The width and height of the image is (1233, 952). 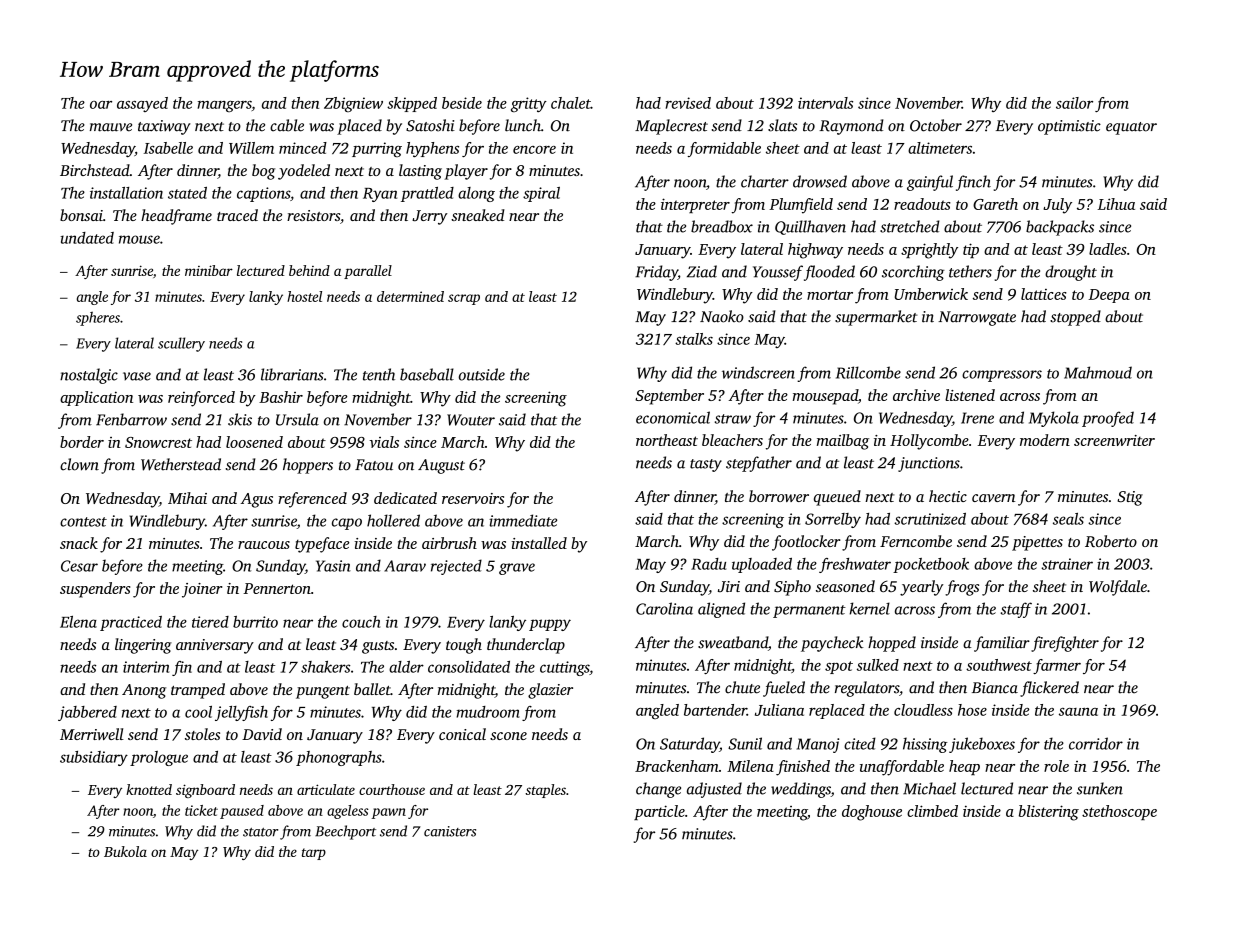 What do you see at coordinates (314, 854) in the image?
I see `tarp` at bounding box center [314, 854].
